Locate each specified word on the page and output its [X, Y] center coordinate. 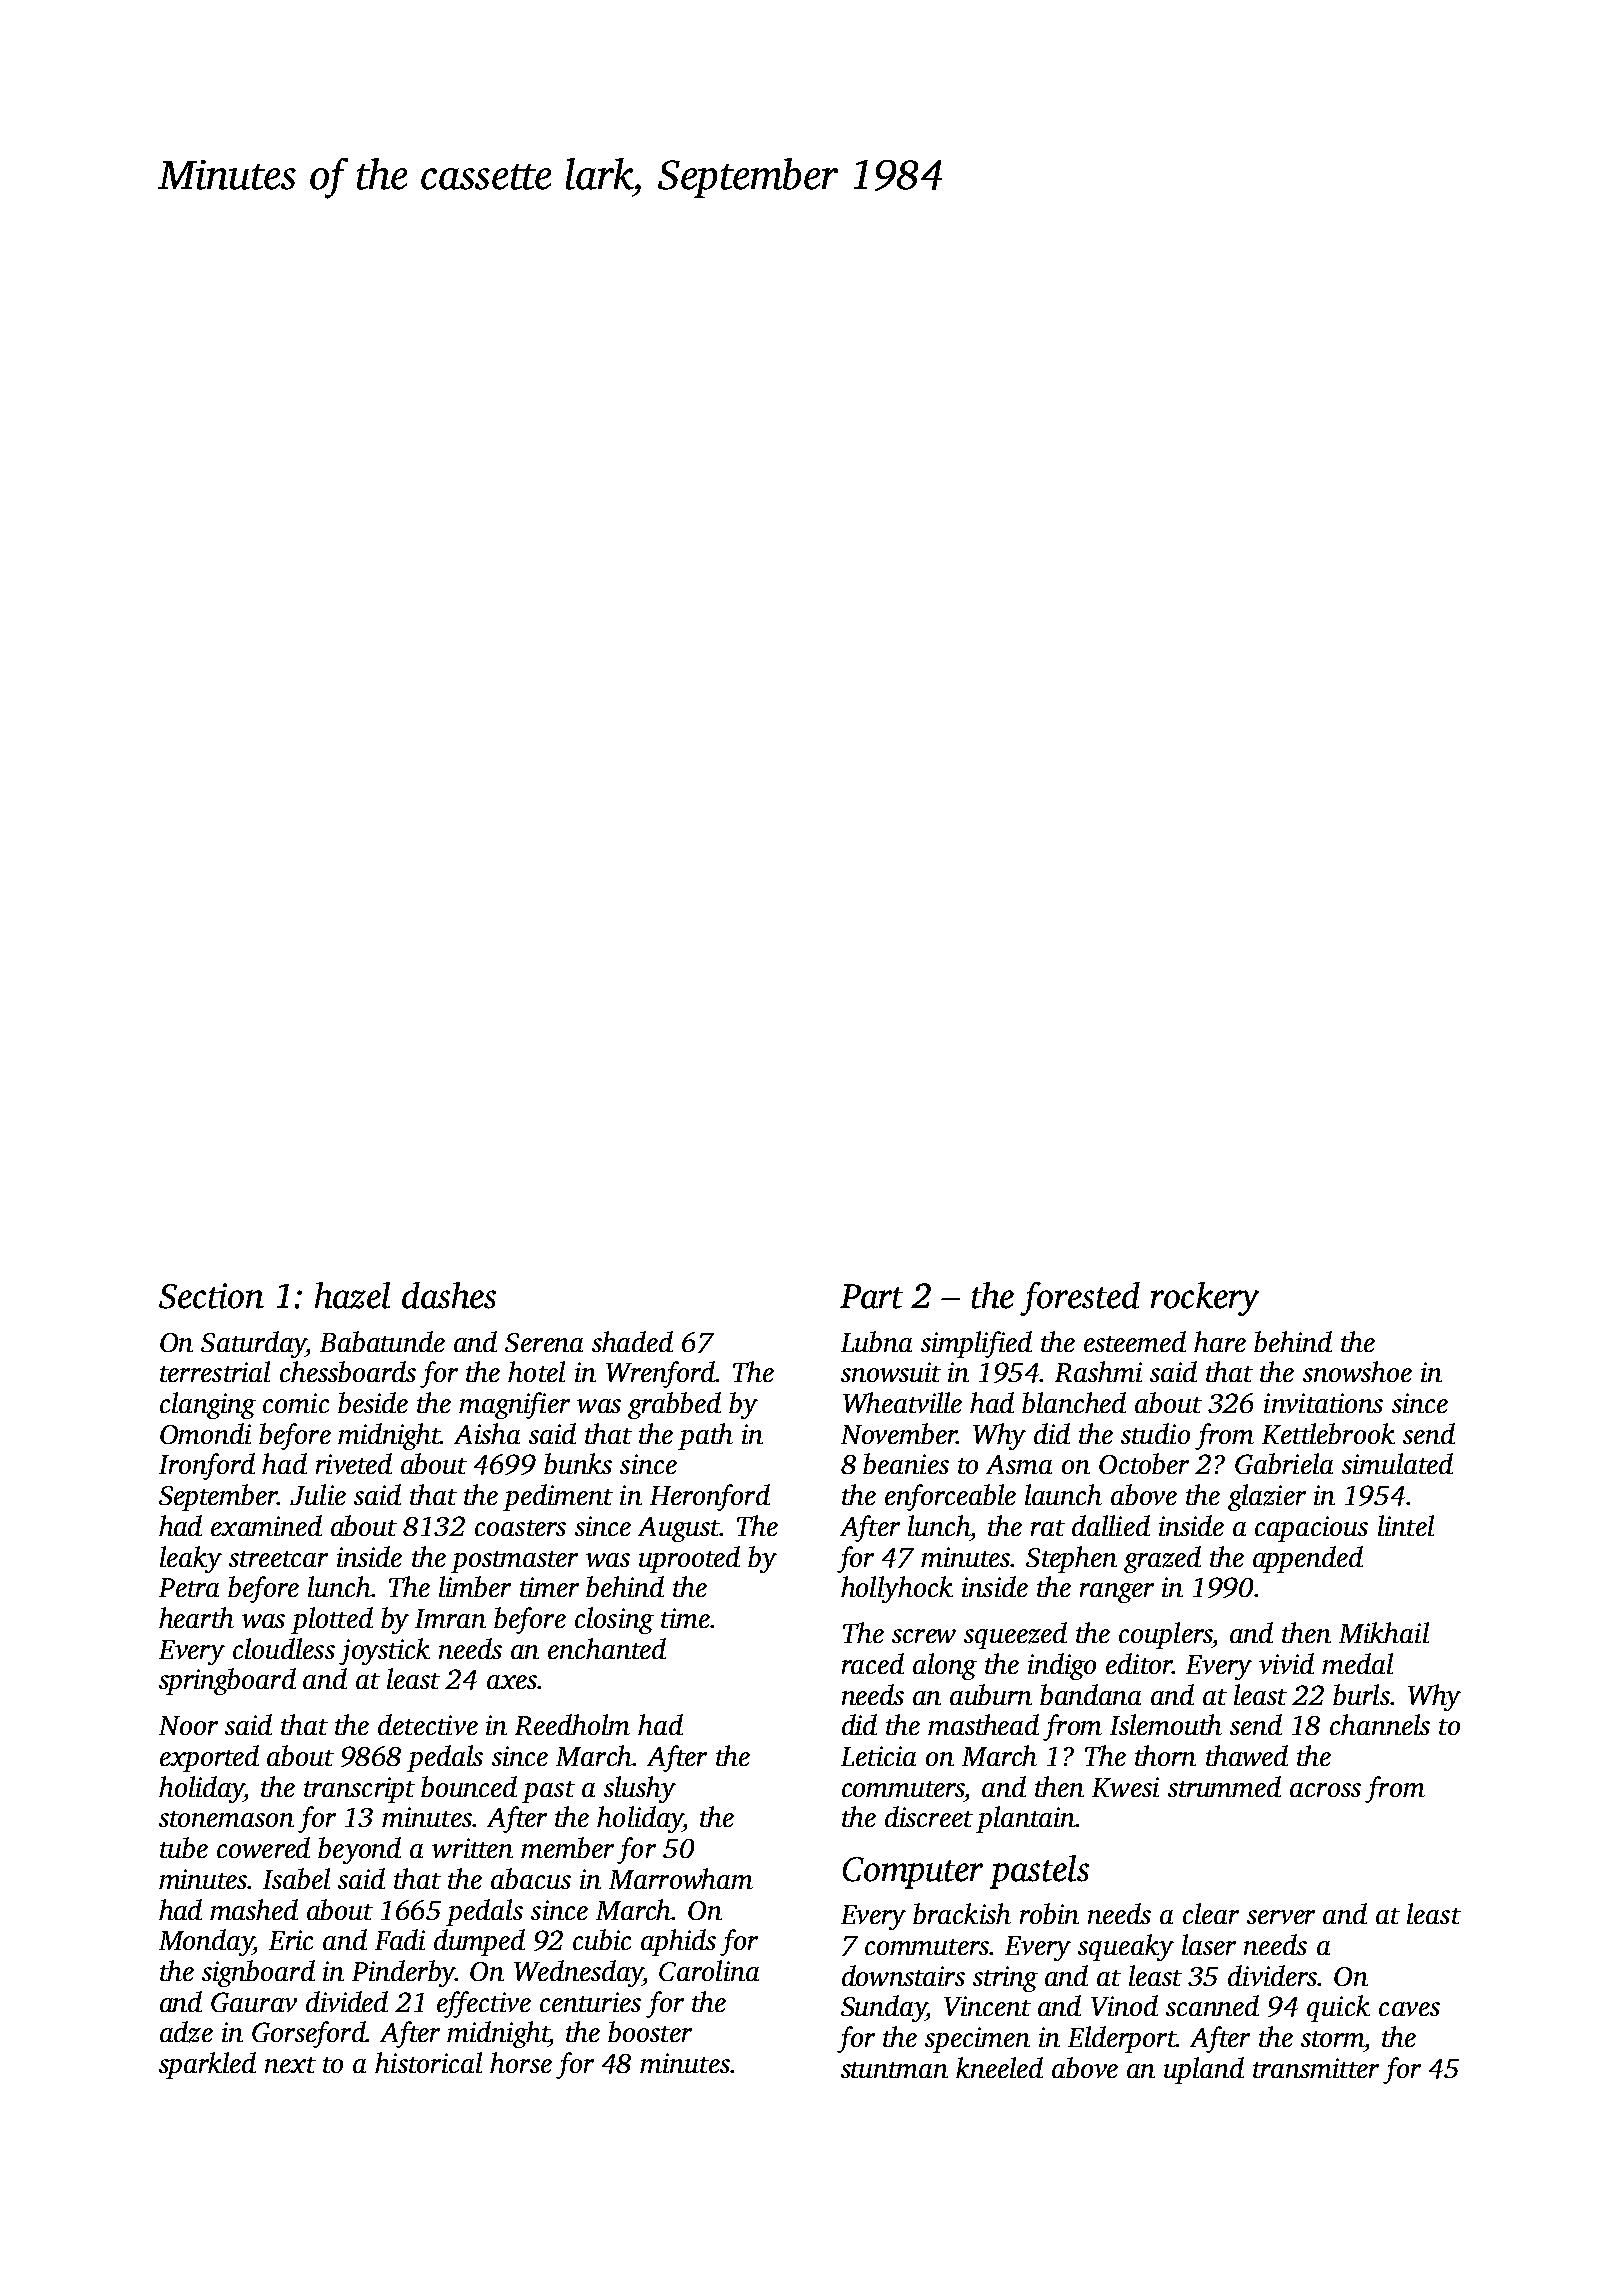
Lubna [876, 1341]
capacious [1311, 1529]
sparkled [207, 2065]
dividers [1272, 1975]
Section [211, 1296]
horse [521, 2062]
